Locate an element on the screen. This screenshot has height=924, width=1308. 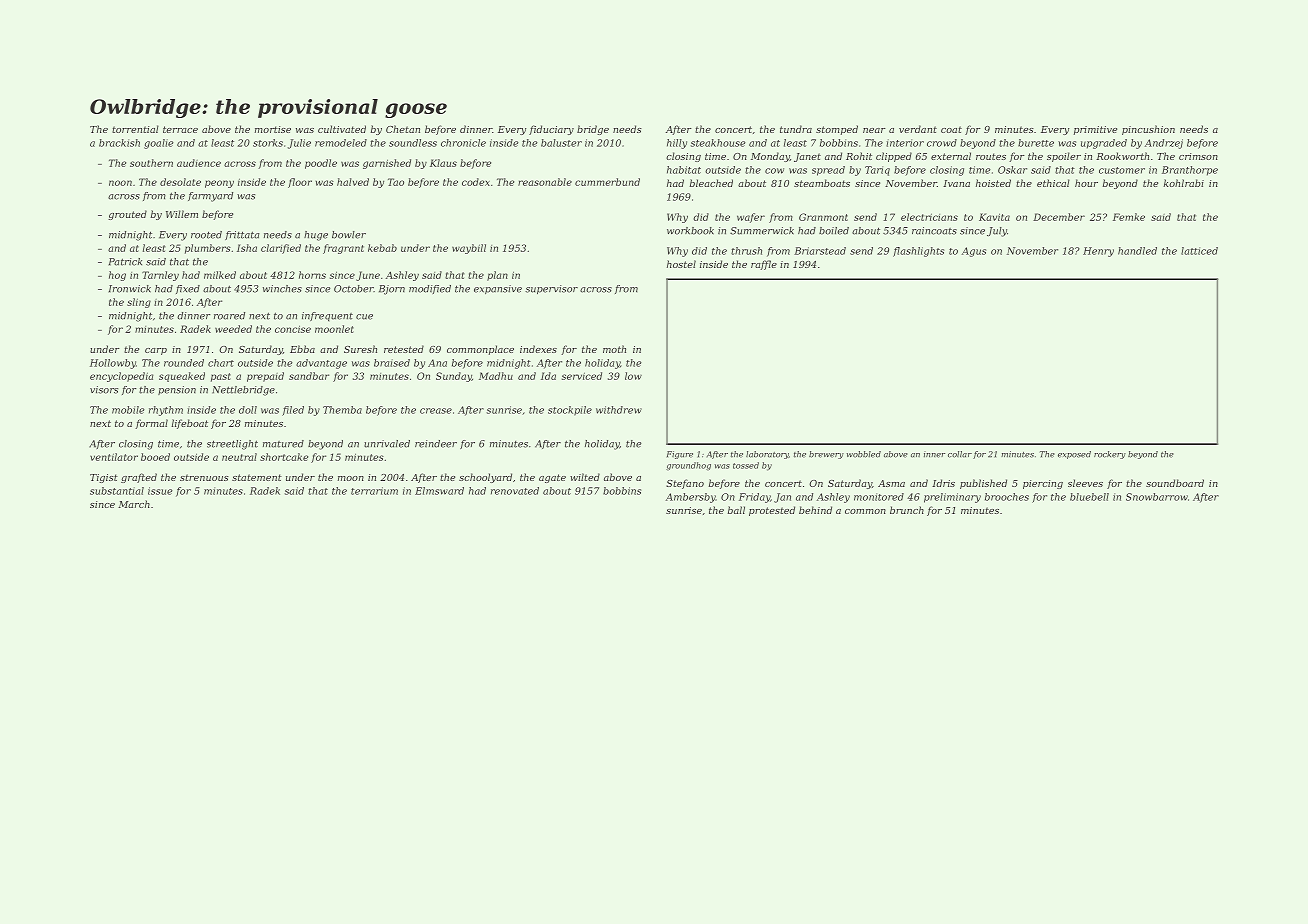
plan is located at coordinates (497, 276).
